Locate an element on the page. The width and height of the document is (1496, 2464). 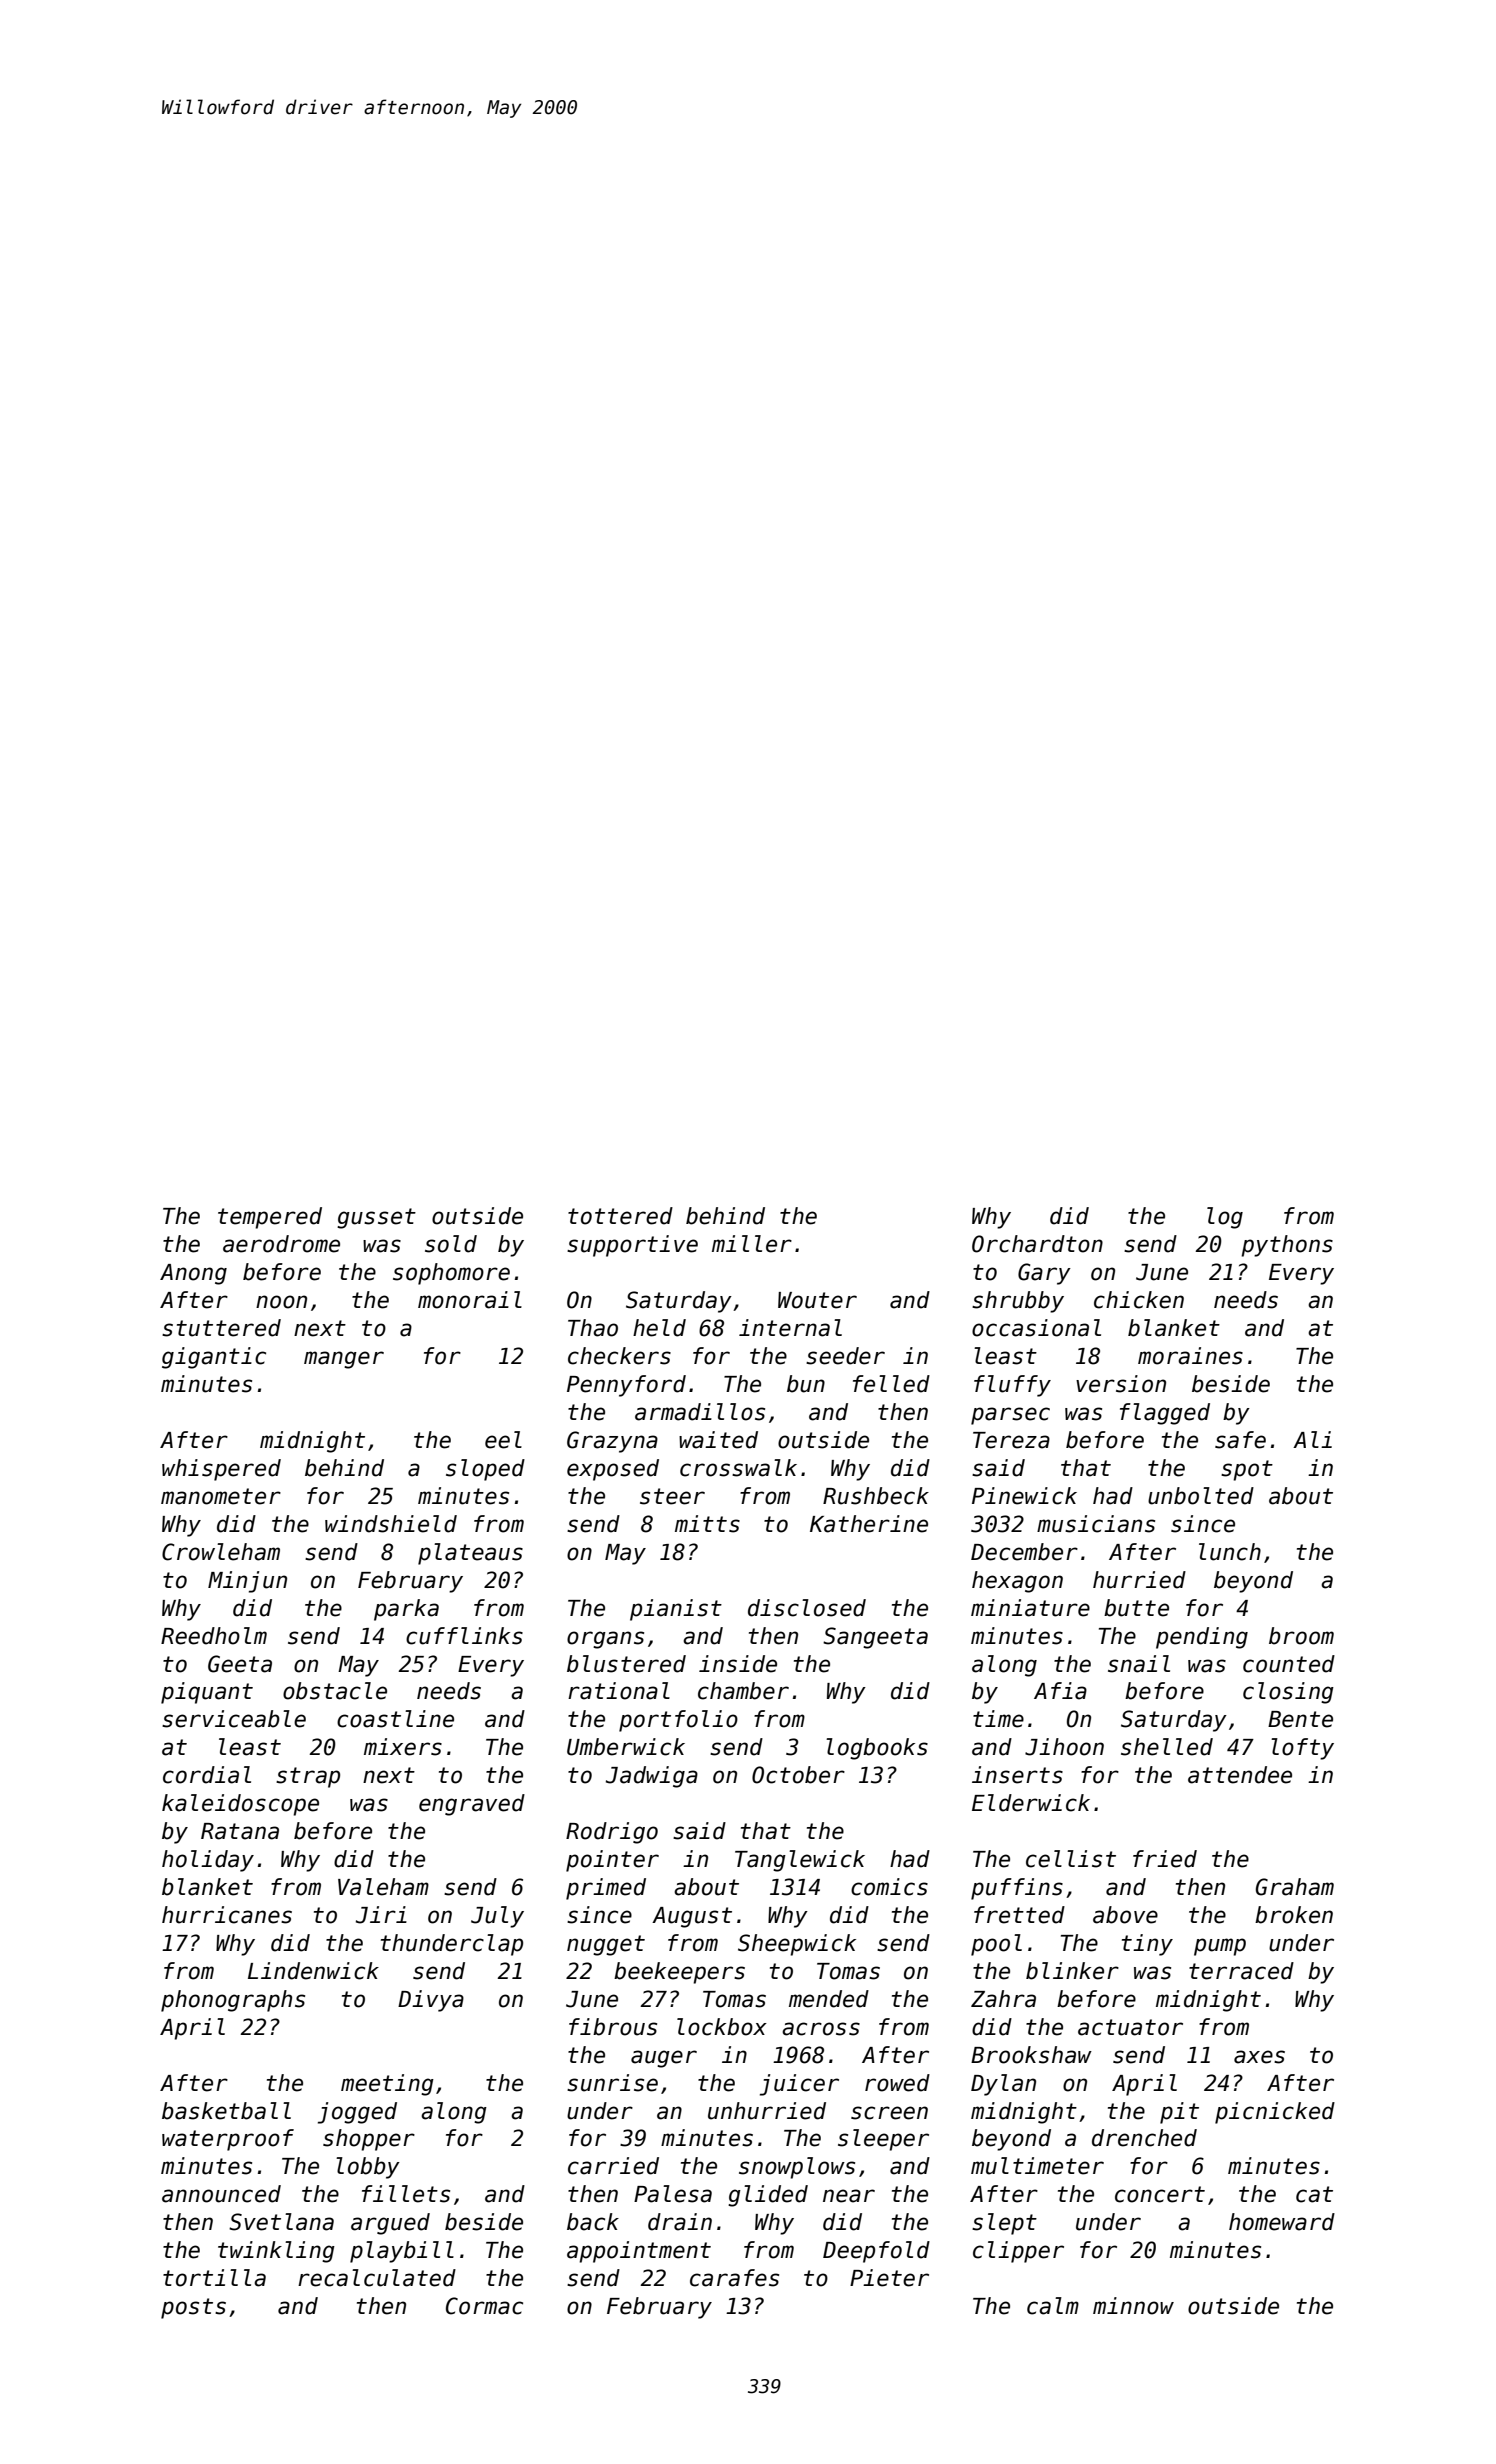
terraced is located at coordinates (1241, 1971).
